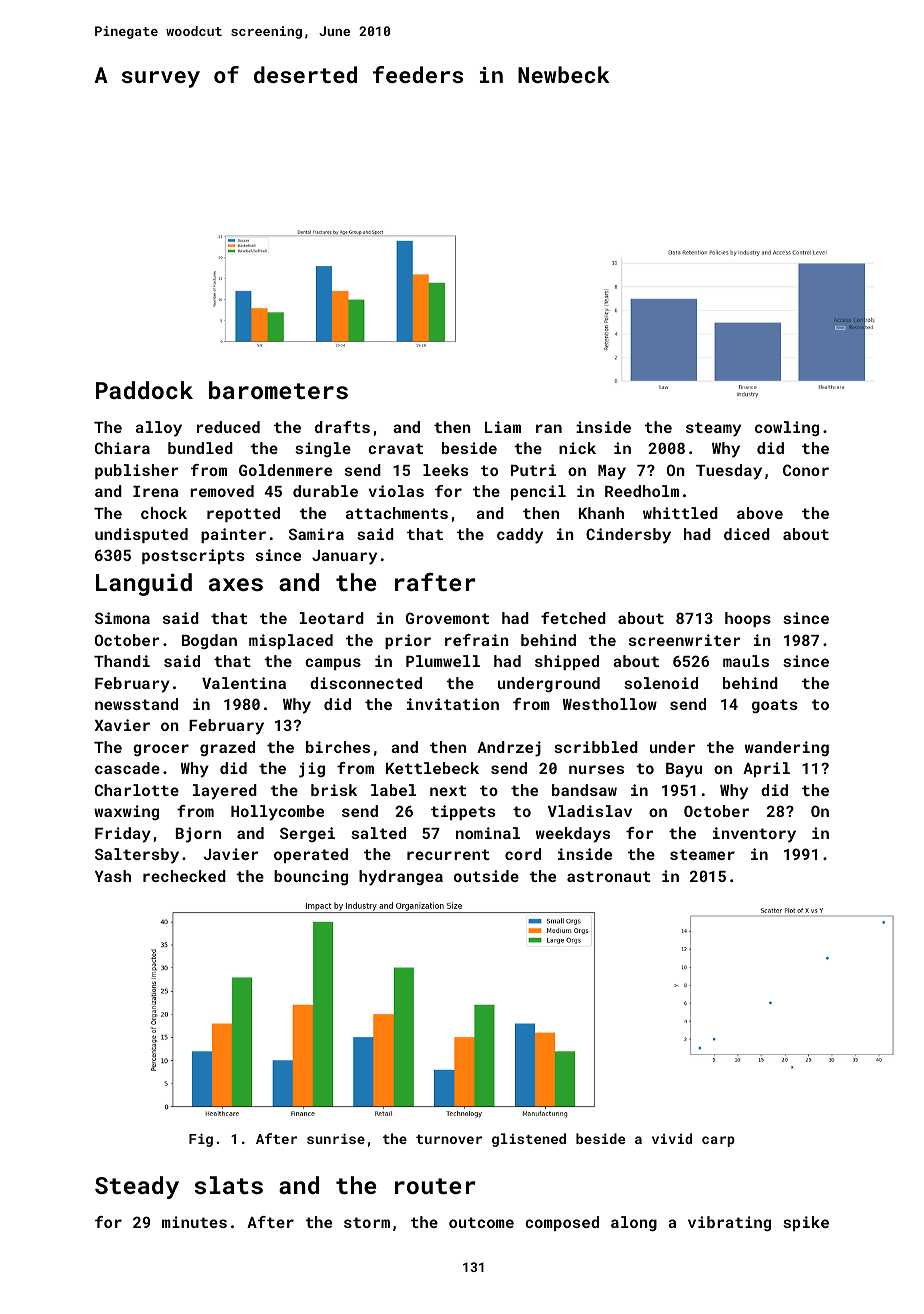 The width and height of the document is (924, 1314). Describe the element at coordinates (754, 835) in the document. I see `inventory` at that location.
